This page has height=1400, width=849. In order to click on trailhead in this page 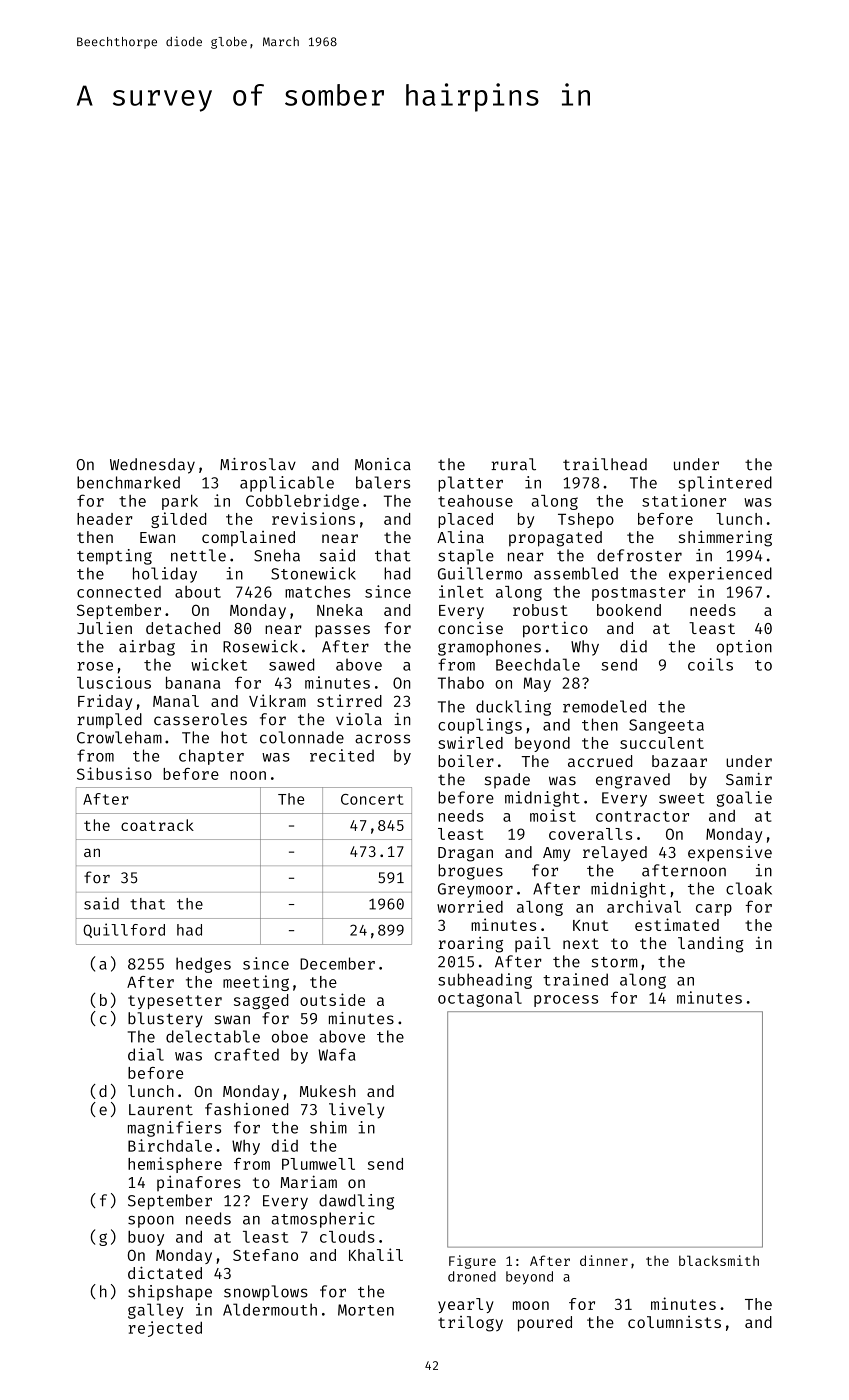, I will do `click(605, 464)`.
